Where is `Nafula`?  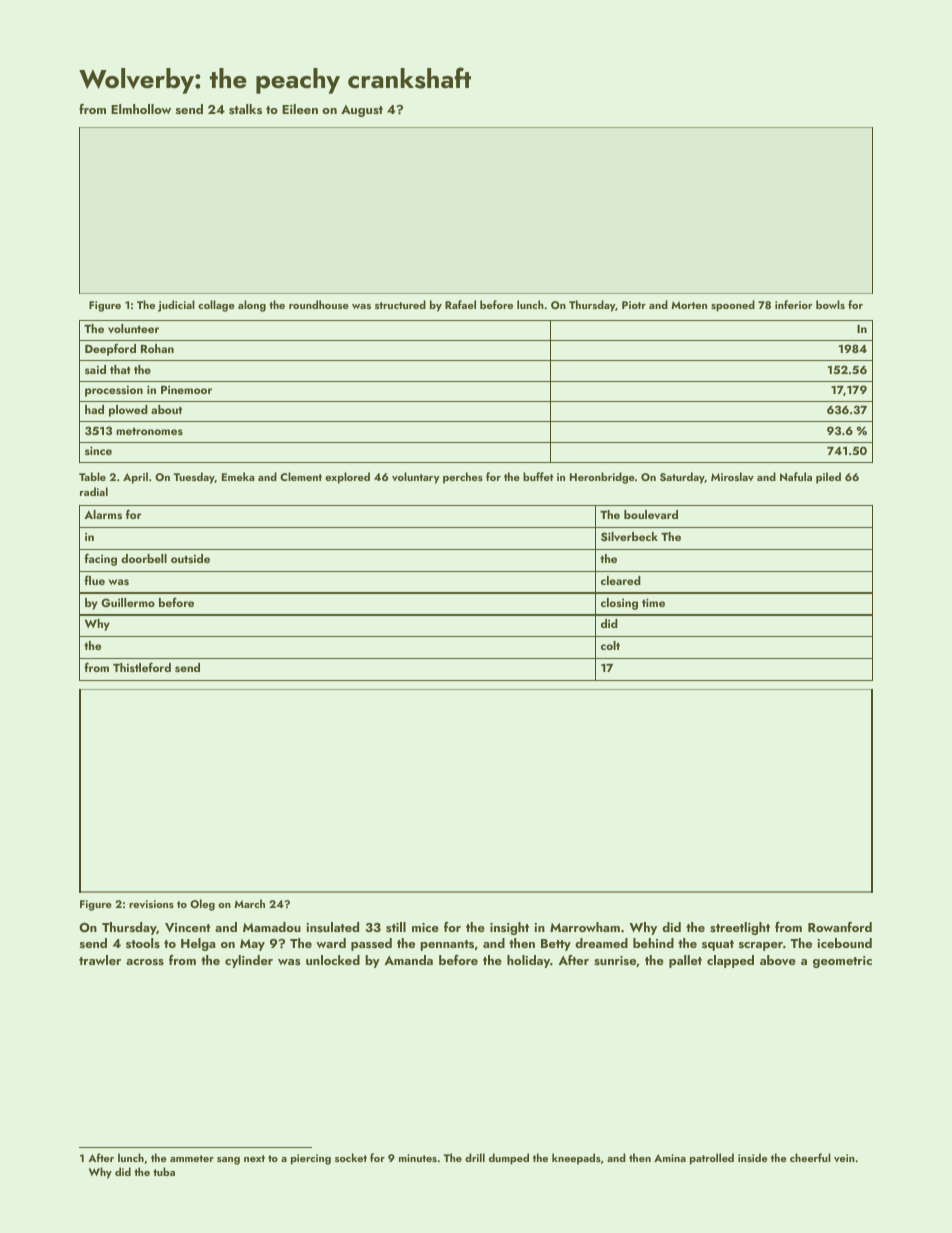 Nafula is located at coordinates (796, 476).
